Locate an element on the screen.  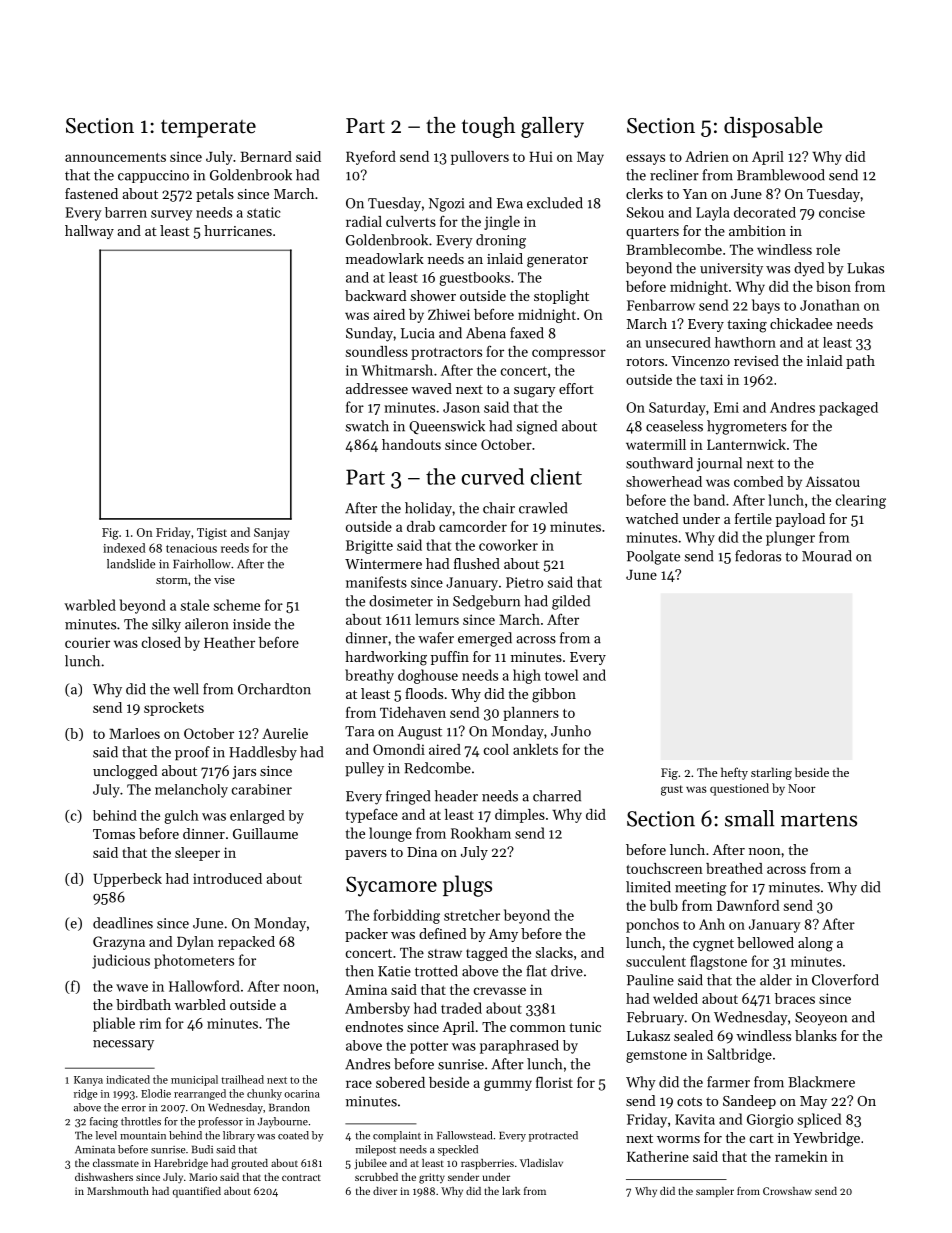
disposable is located at coordinates (773, 127).
